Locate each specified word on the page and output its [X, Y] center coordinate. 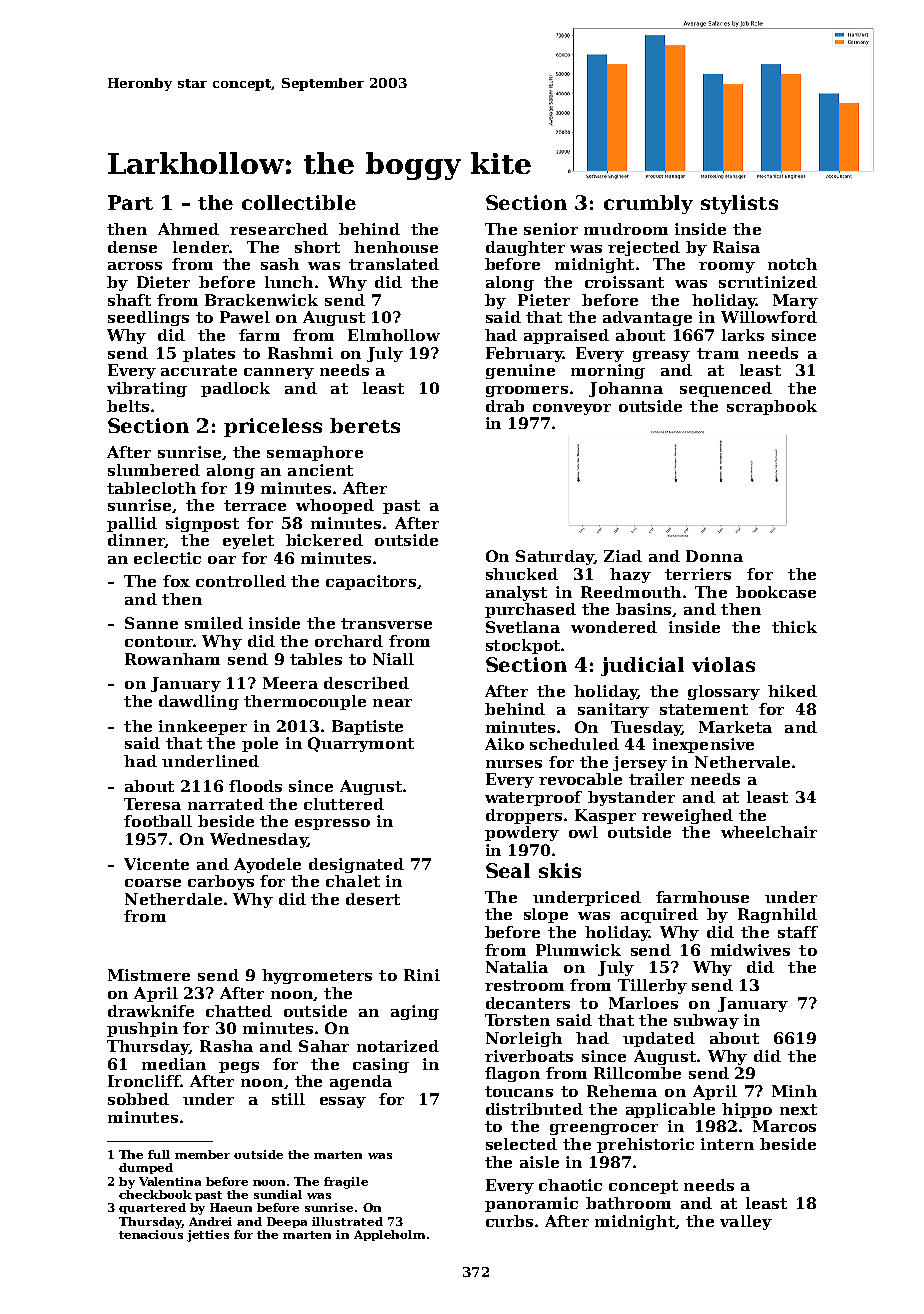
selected [521, 1144]
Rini [422, 975]
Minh [794, 1091]
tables [316, 659]
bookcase [776, 592]
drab [505, 406]
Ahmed [188, 229]
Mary [795, 301]
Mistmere [149, 975]
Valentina [170, 1181]
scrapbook [772, 407]
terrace [255, 505]
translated [394, 264]
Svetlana [523, 627]
